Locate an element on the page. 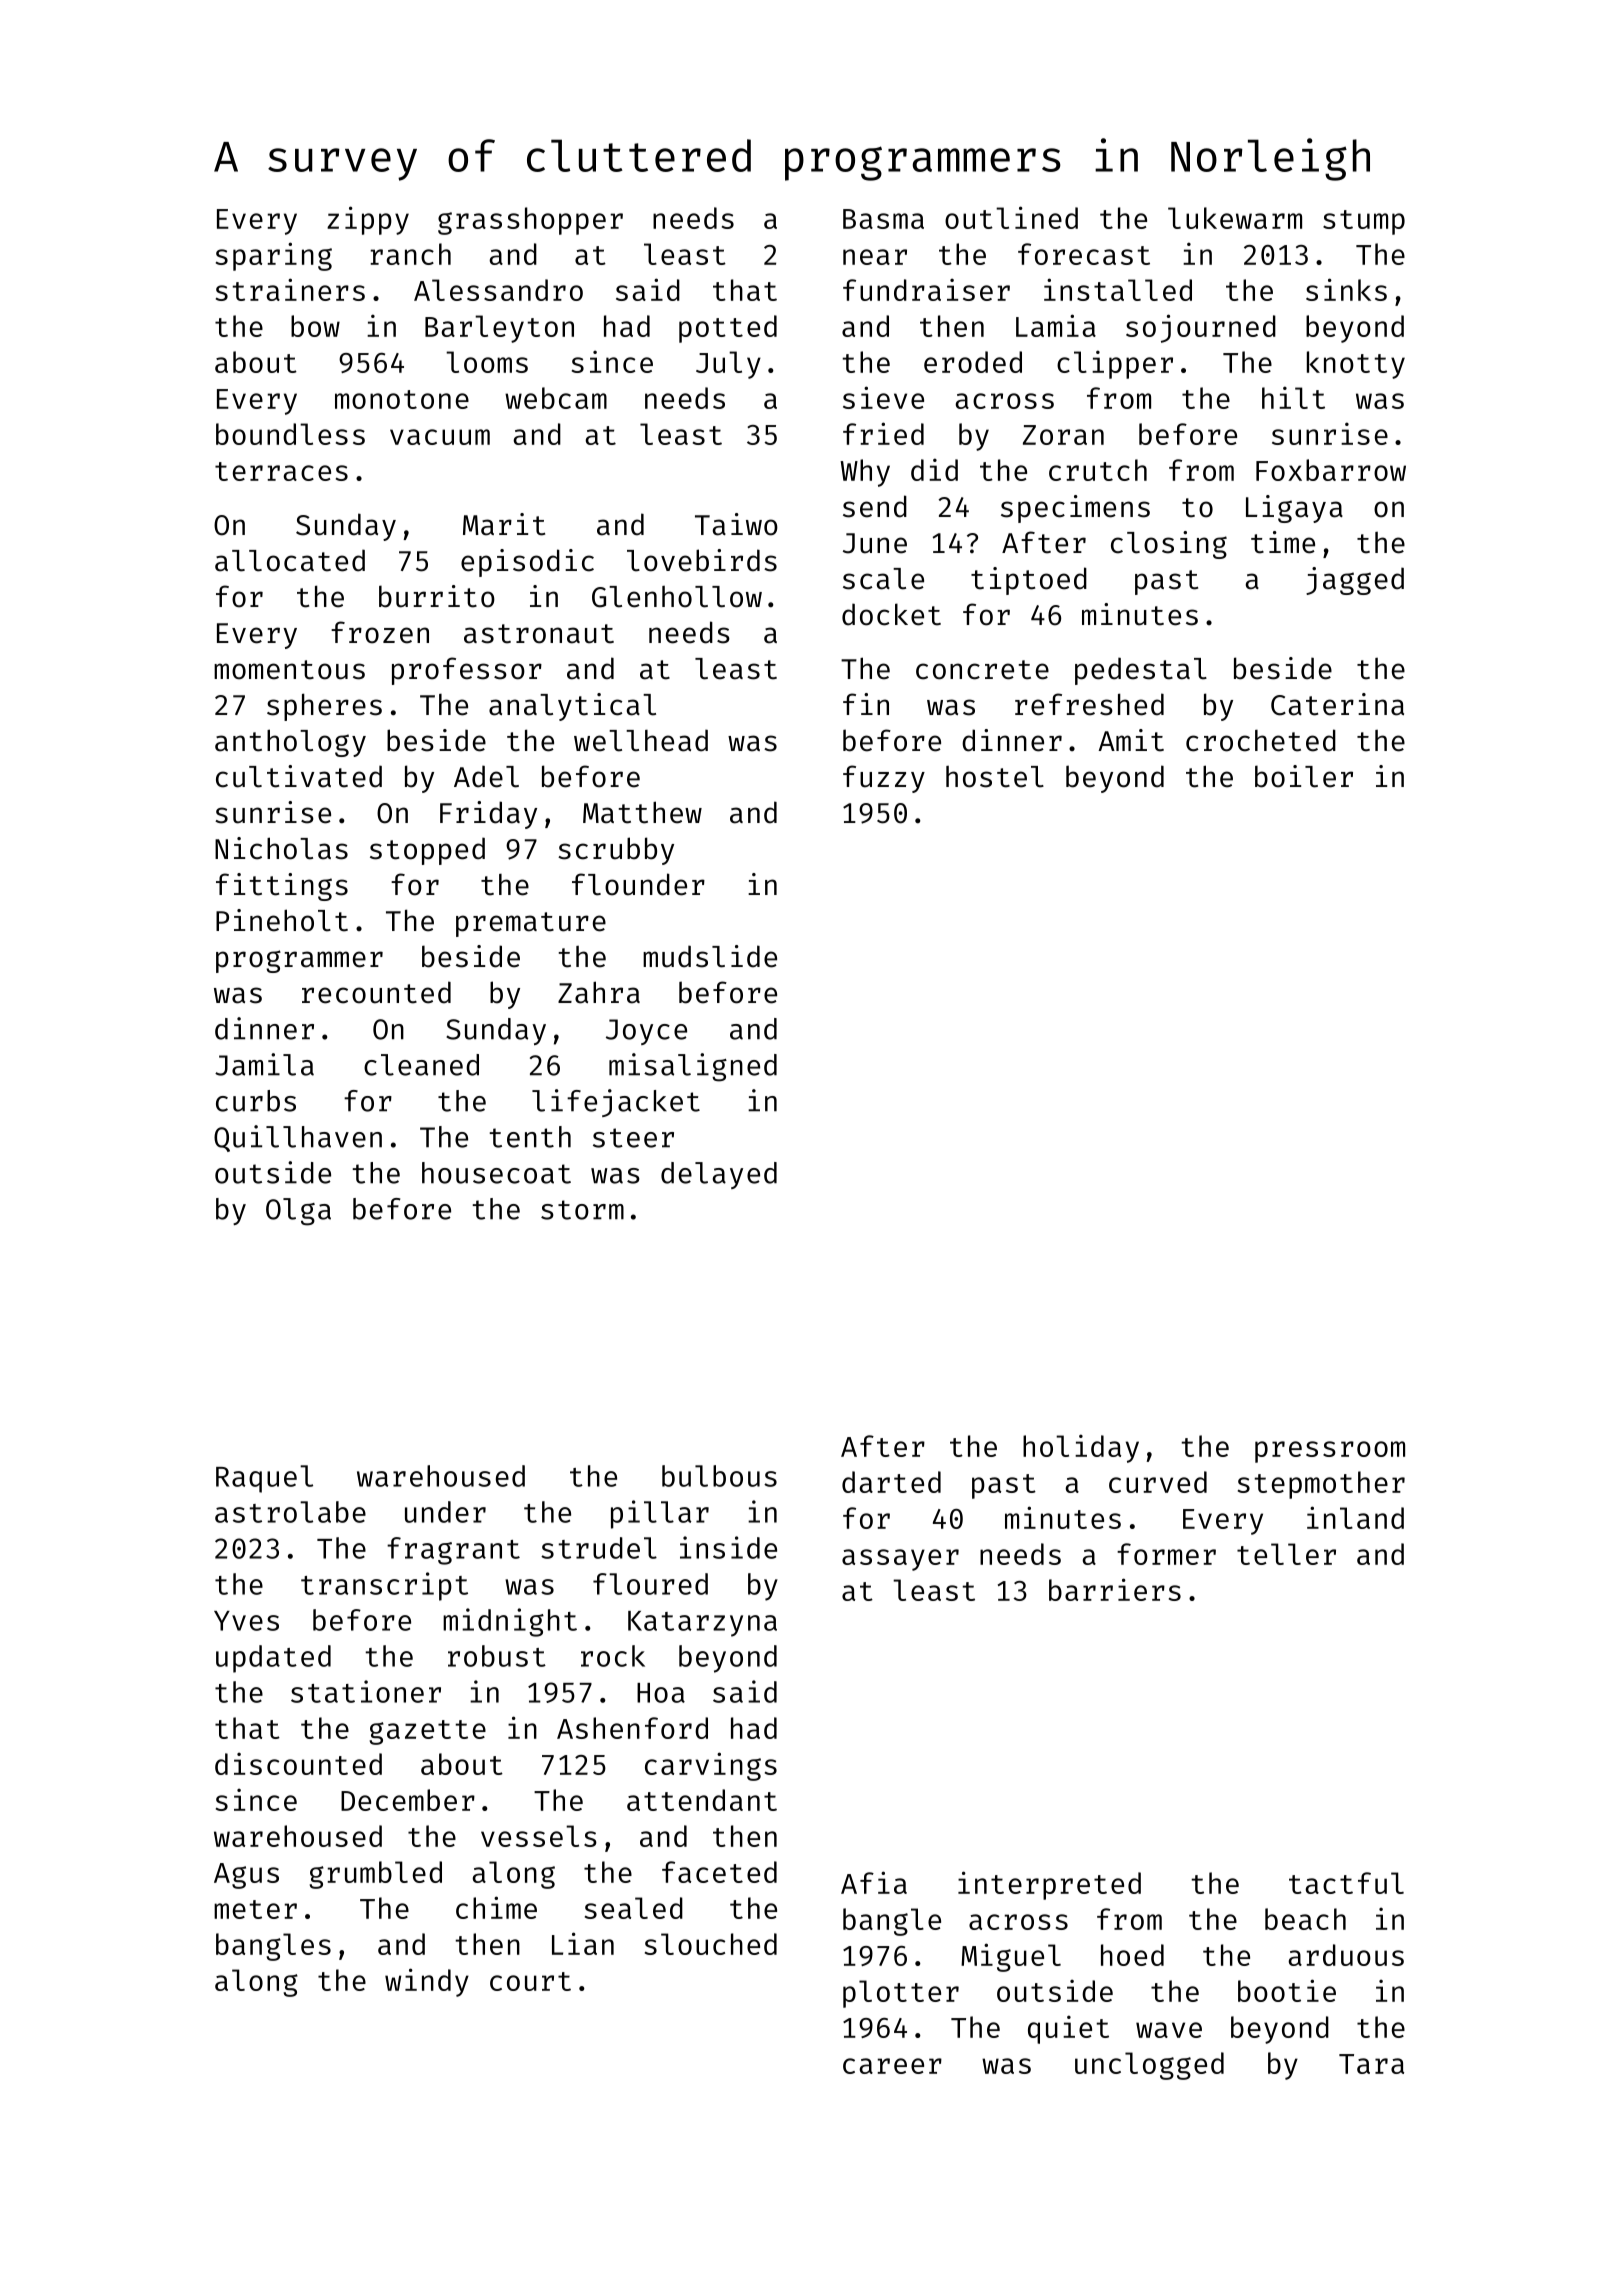  hostel is located at coordinates (995, 777).
